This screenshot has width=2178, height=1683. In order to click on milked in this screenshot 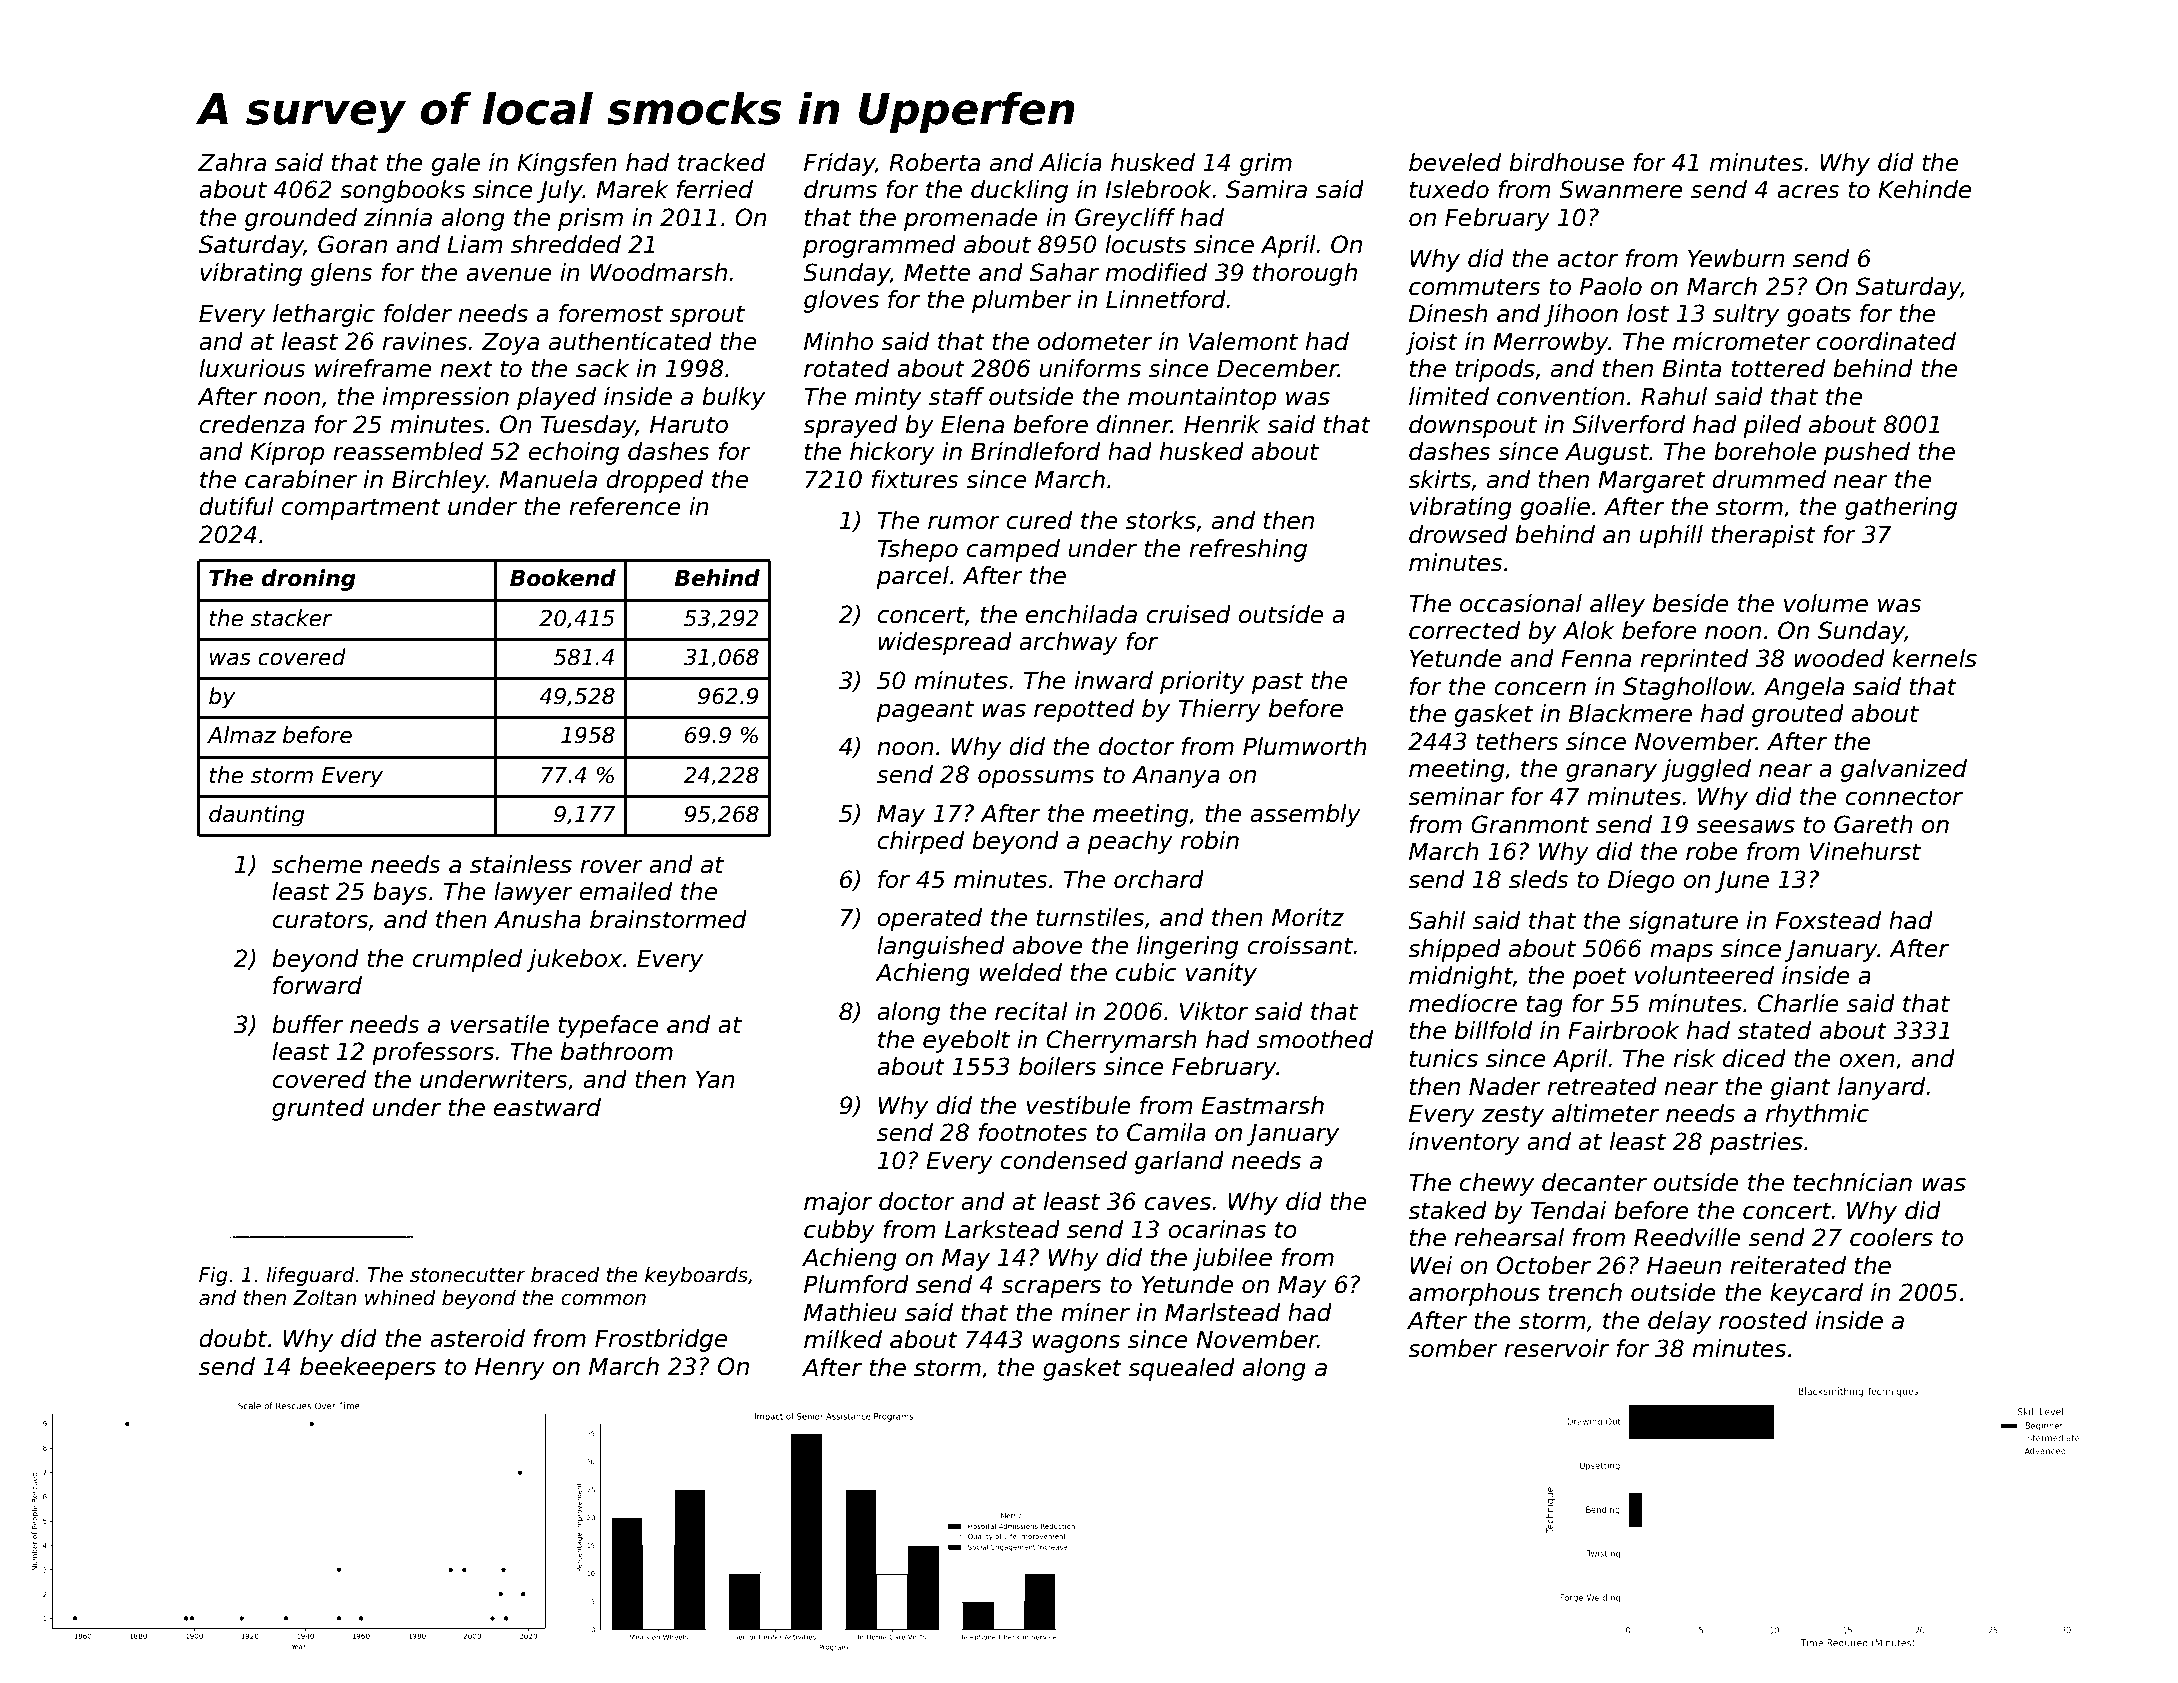, I will do `click(843, 1339)`.
